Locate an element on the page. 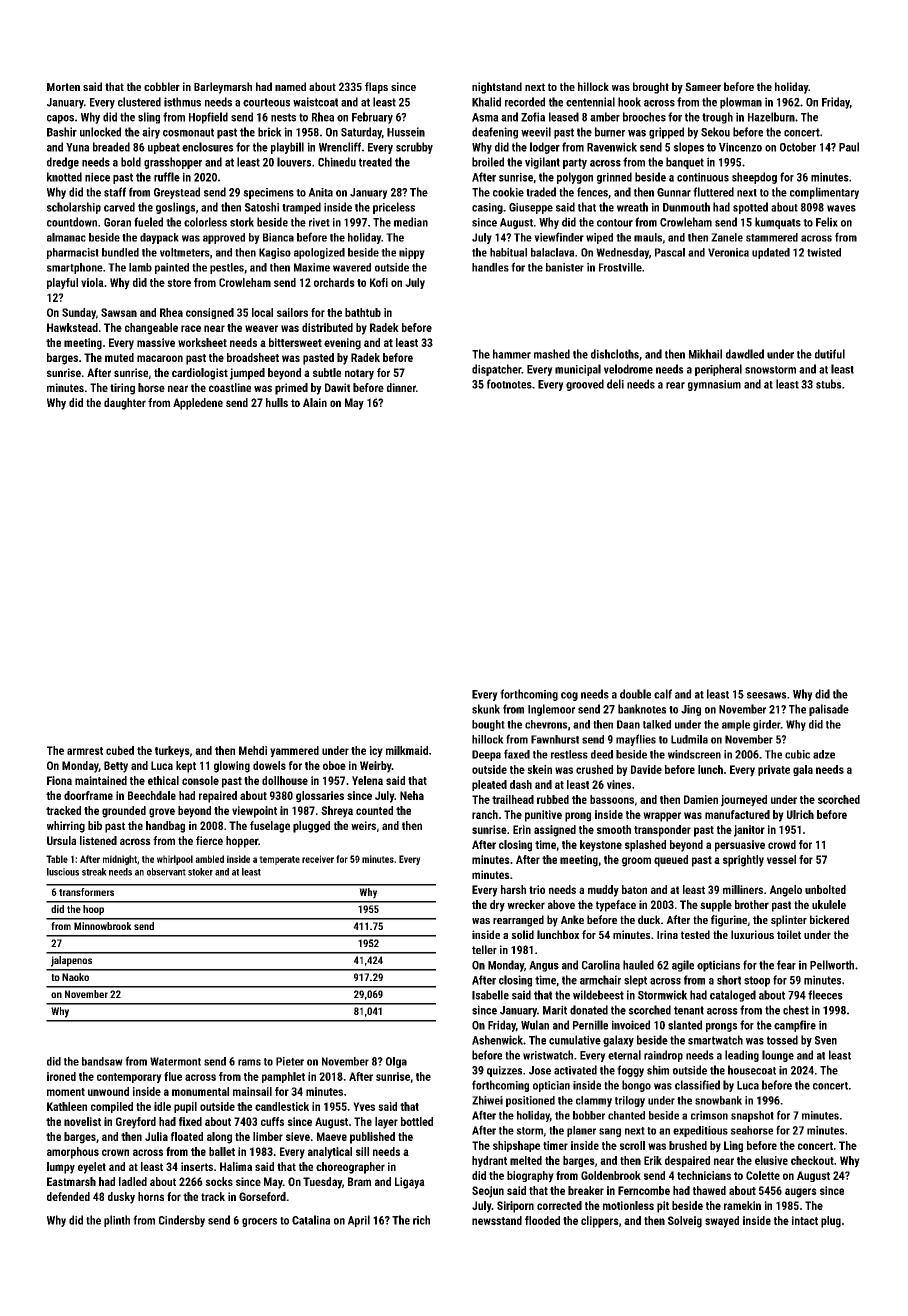 This image has width=908, height=1316. persuasive is located at coordinates (740, 846).
